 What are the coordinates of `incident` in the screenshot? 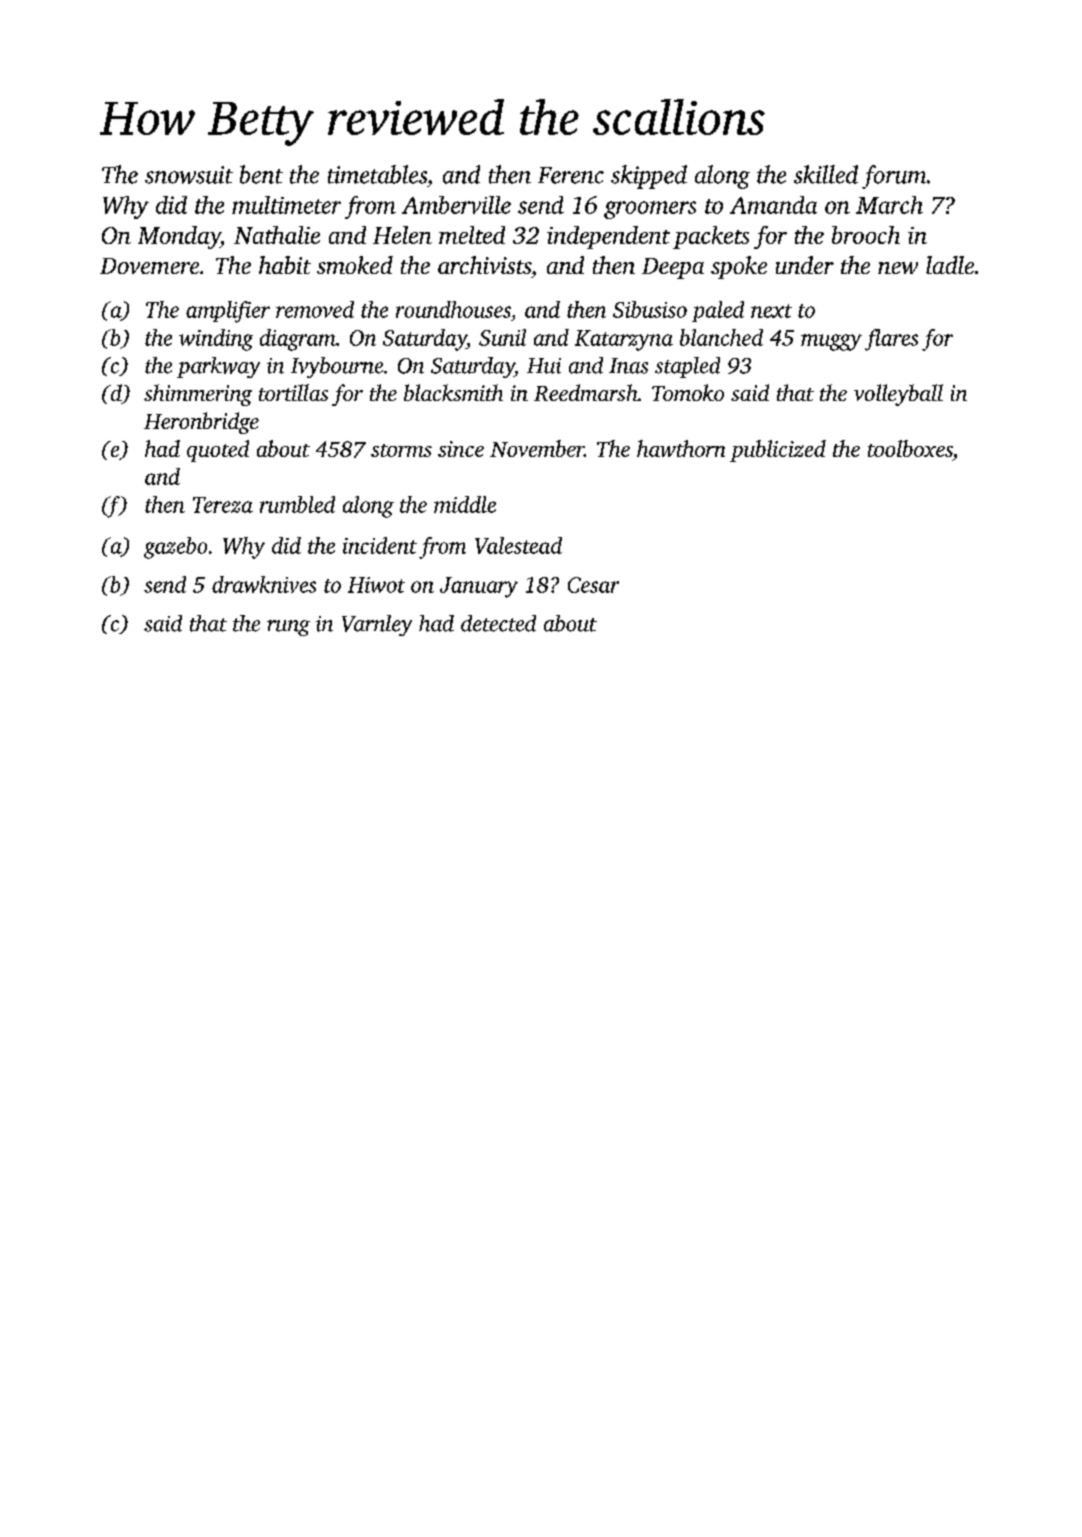 It's located at (380, 545).
